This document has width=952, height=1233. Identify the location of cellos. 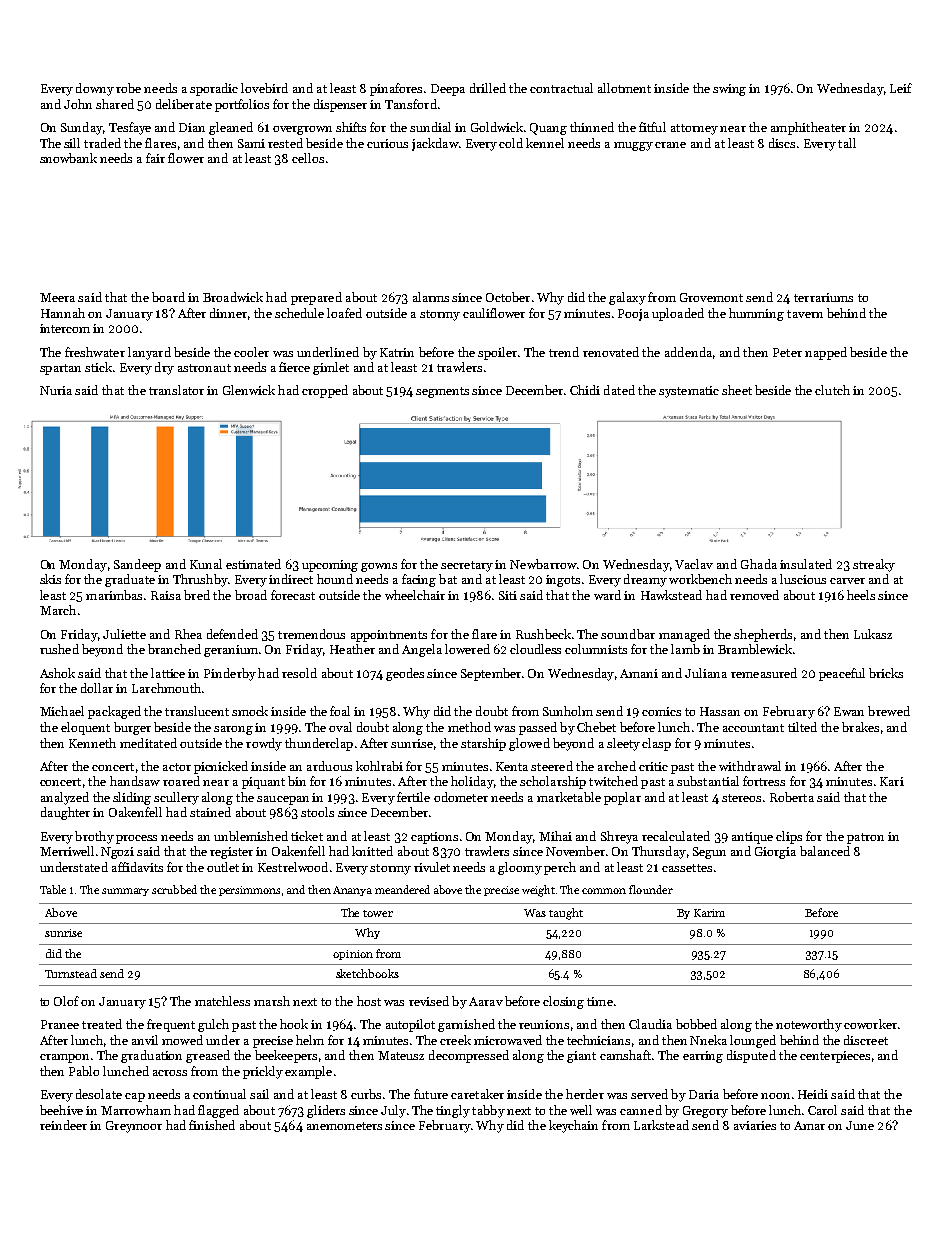
(308, 158).
